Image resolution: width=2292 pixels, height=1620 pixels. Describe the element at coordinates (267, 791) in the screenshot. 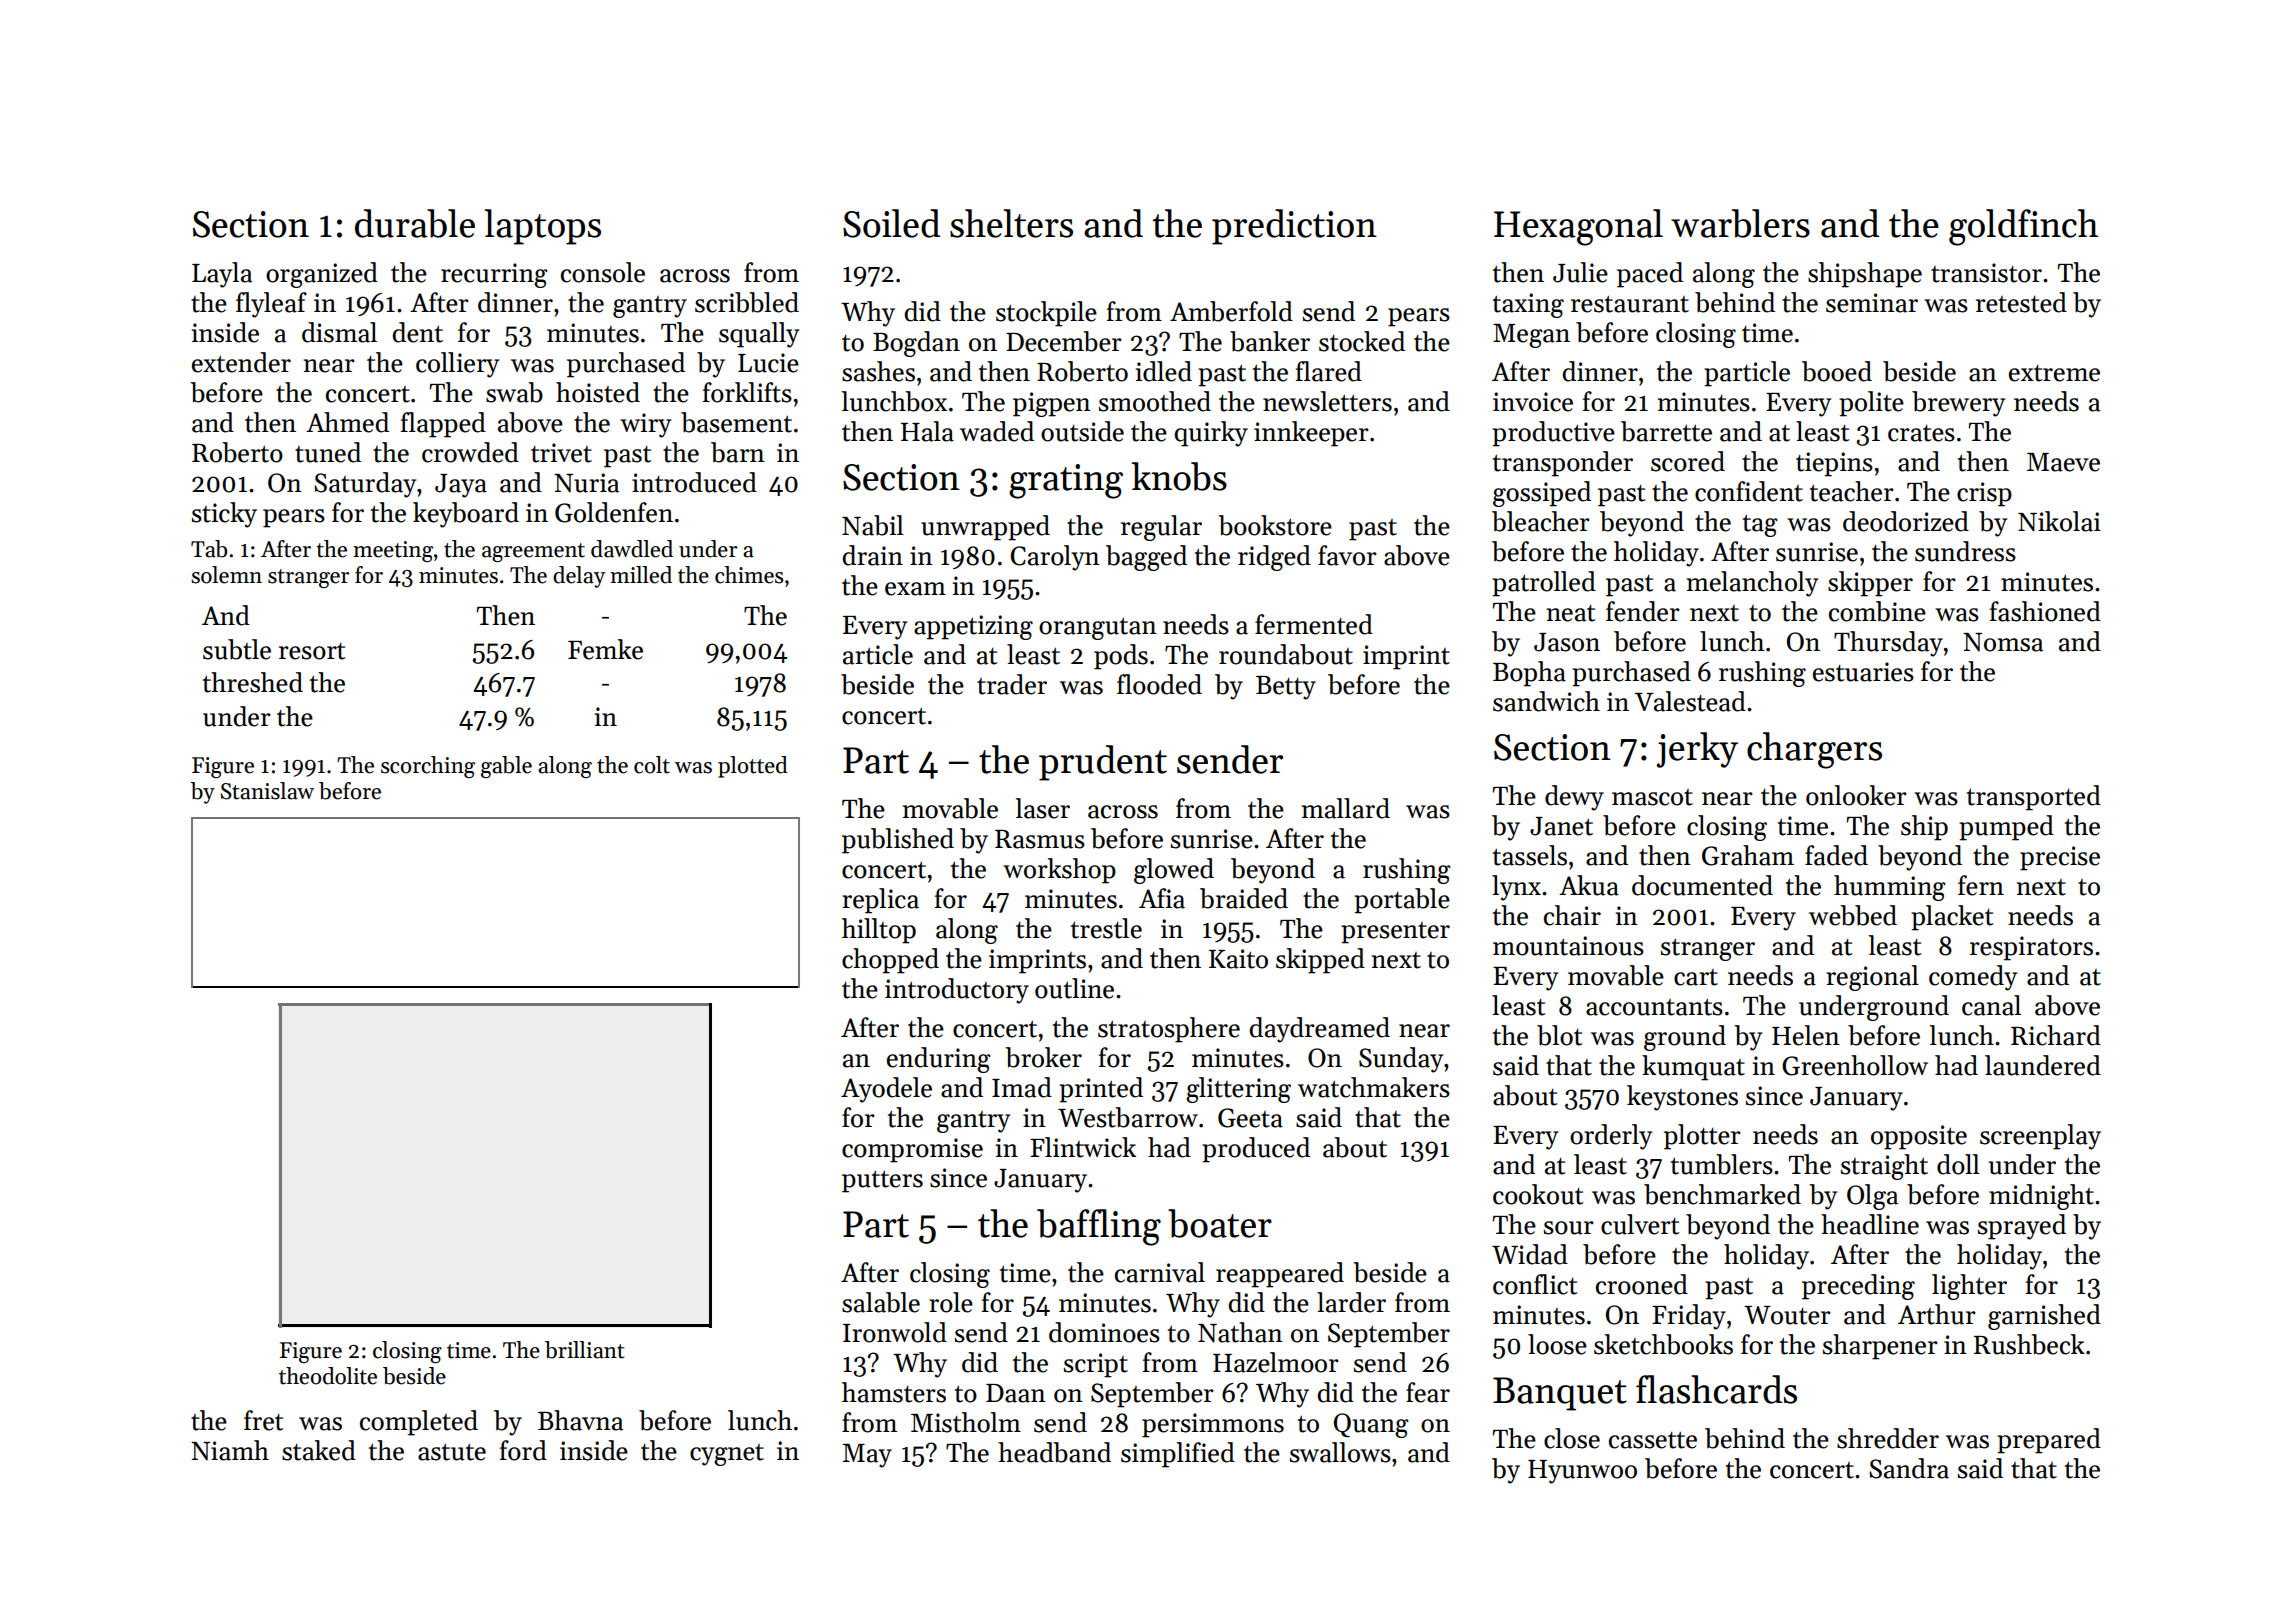

I see `Stanislaw` at that location.
